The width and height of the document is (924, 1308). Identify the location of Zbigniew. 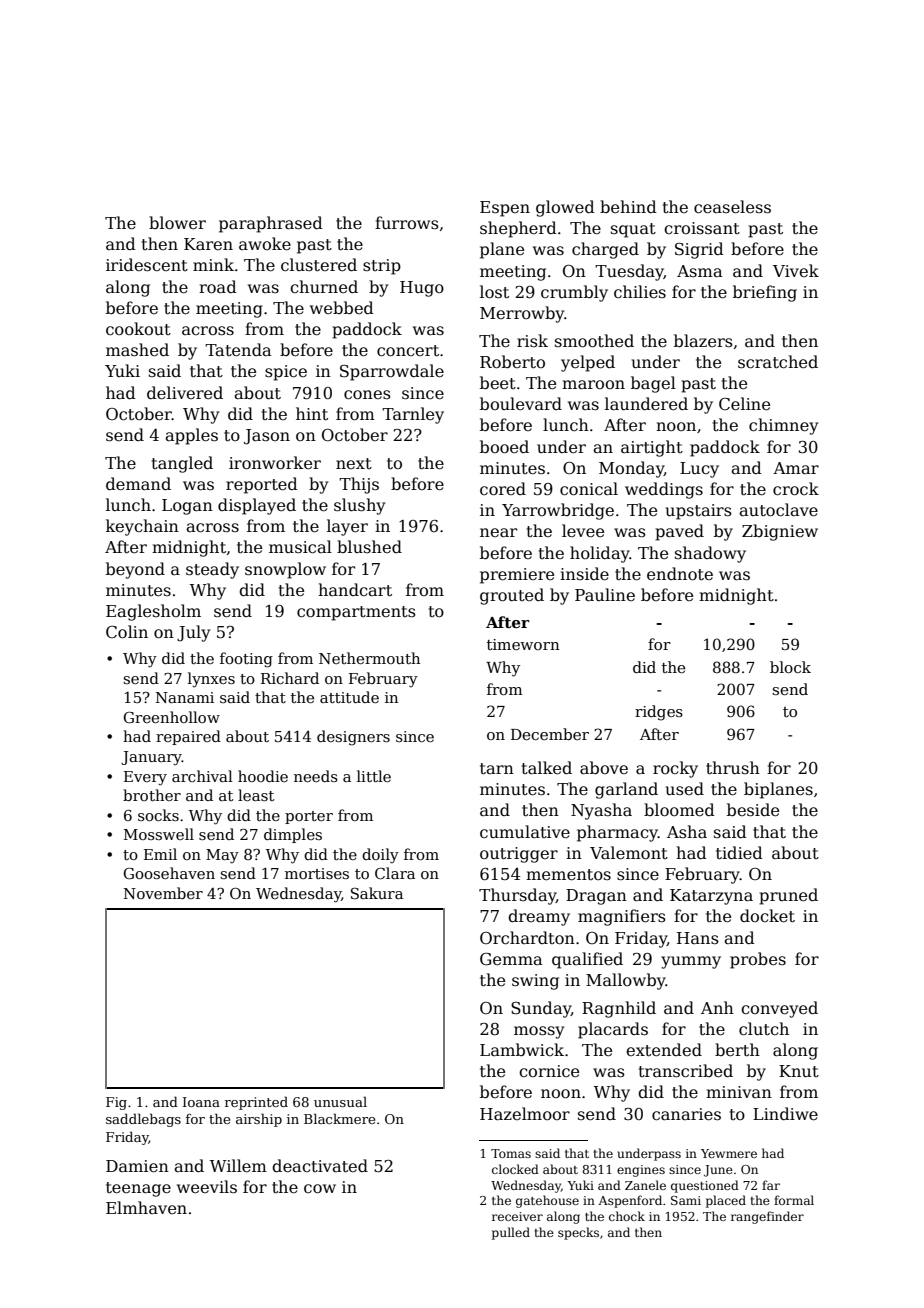
(780, 532).
